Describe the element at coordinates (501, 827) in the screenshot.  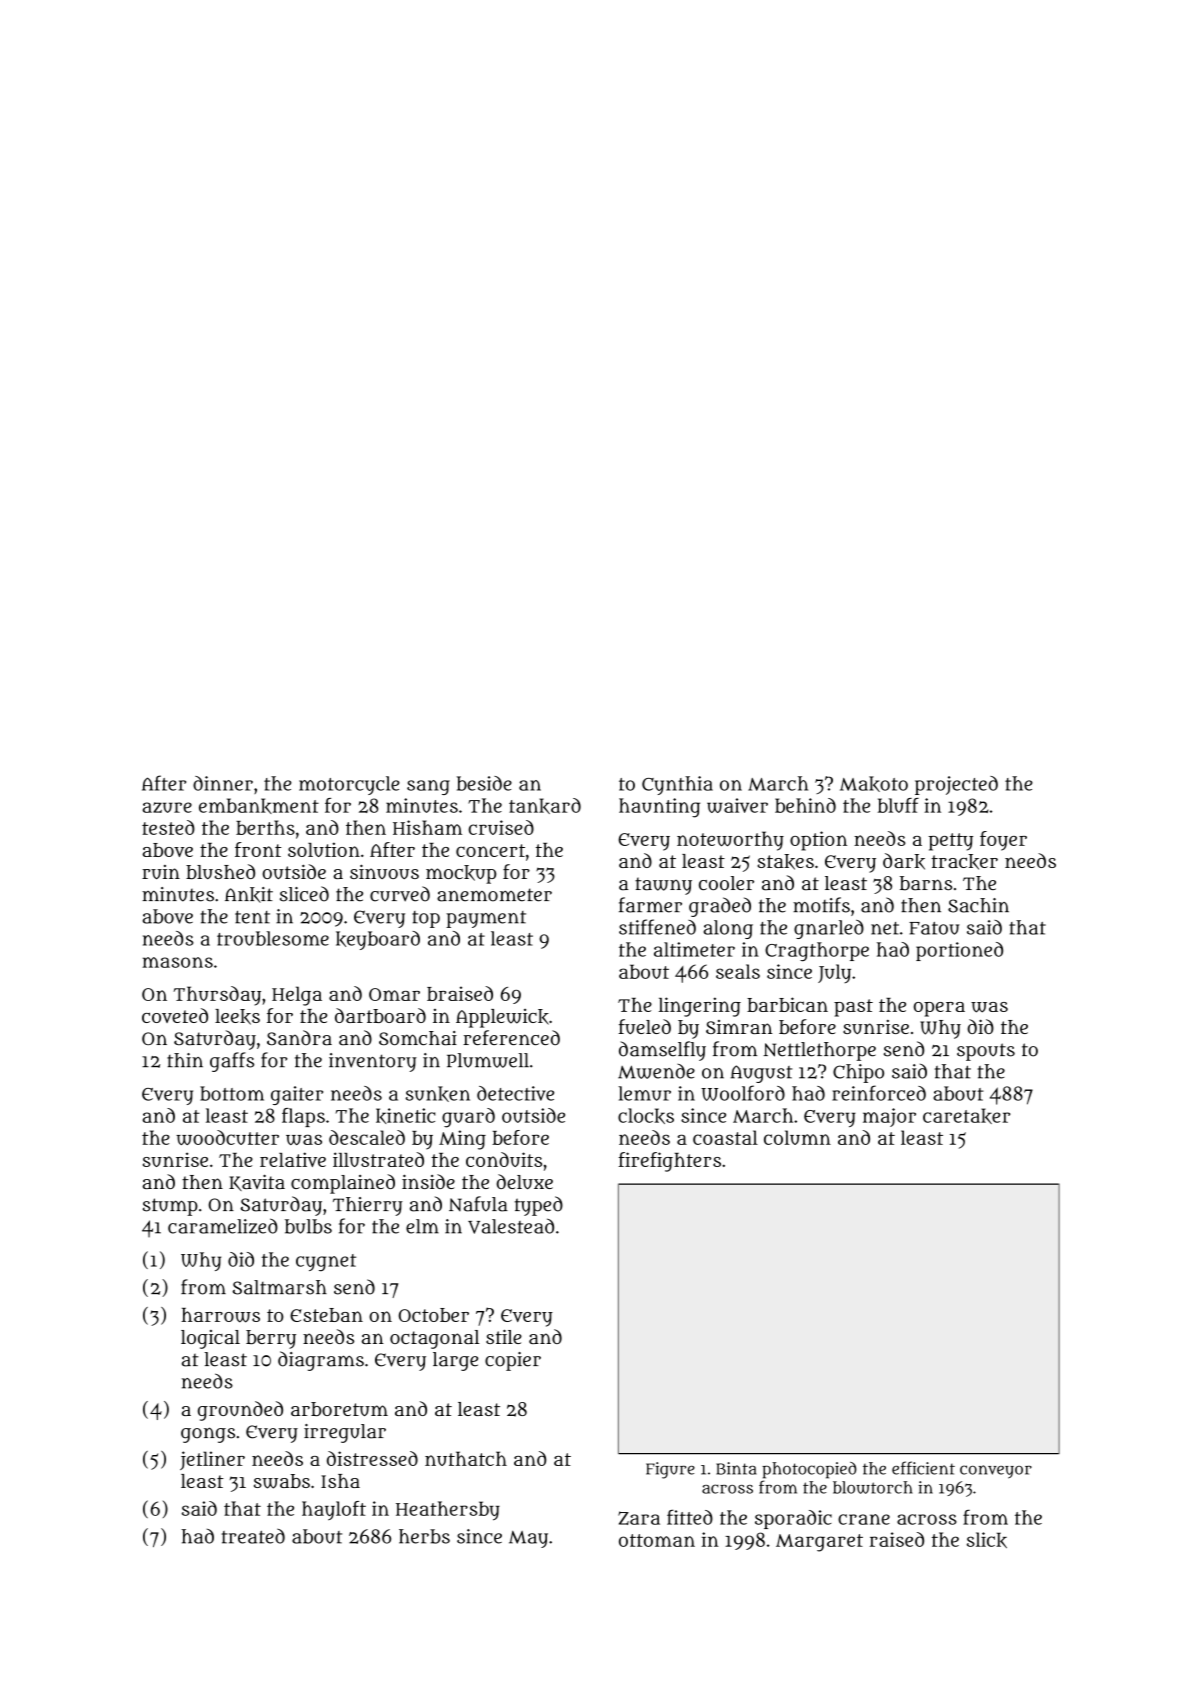
I see `cruised` at that location.
